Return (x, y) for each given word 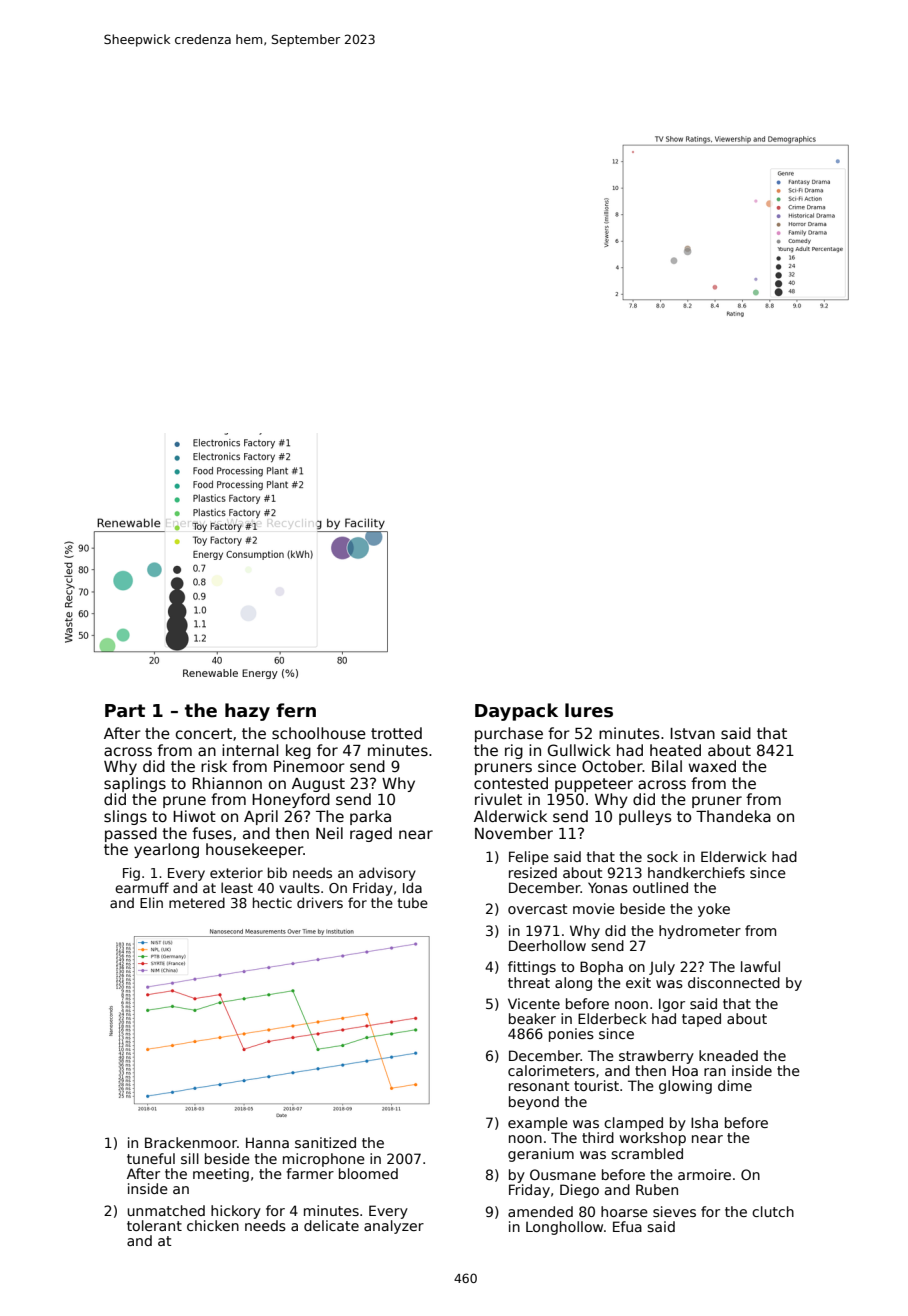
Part (125, 711)
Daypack (516, 712)
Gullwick (579, 750)
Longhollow (564, 1228)
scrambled (647, 1153)
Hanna (267, 1142)
